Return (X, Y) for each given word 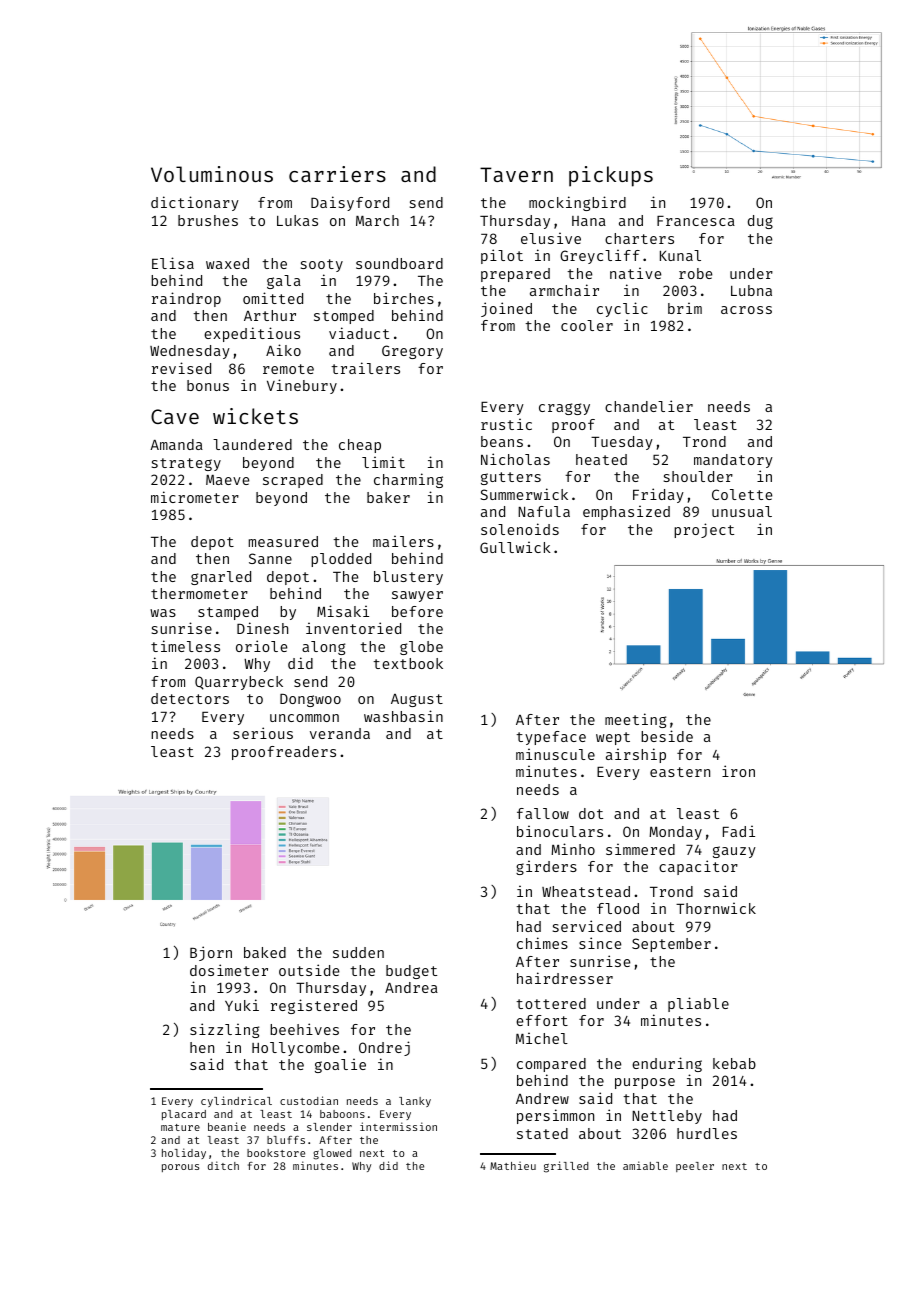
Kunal (680, 255)
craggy (564, 409)
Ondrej (384, 1048)
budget (411, 972)
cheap (360, 446)
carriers (337, 174)
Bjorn (211, 953)
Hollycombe (295, 1049)
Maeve (227, 480)
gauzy (734, 852)
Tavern (516, 174)
